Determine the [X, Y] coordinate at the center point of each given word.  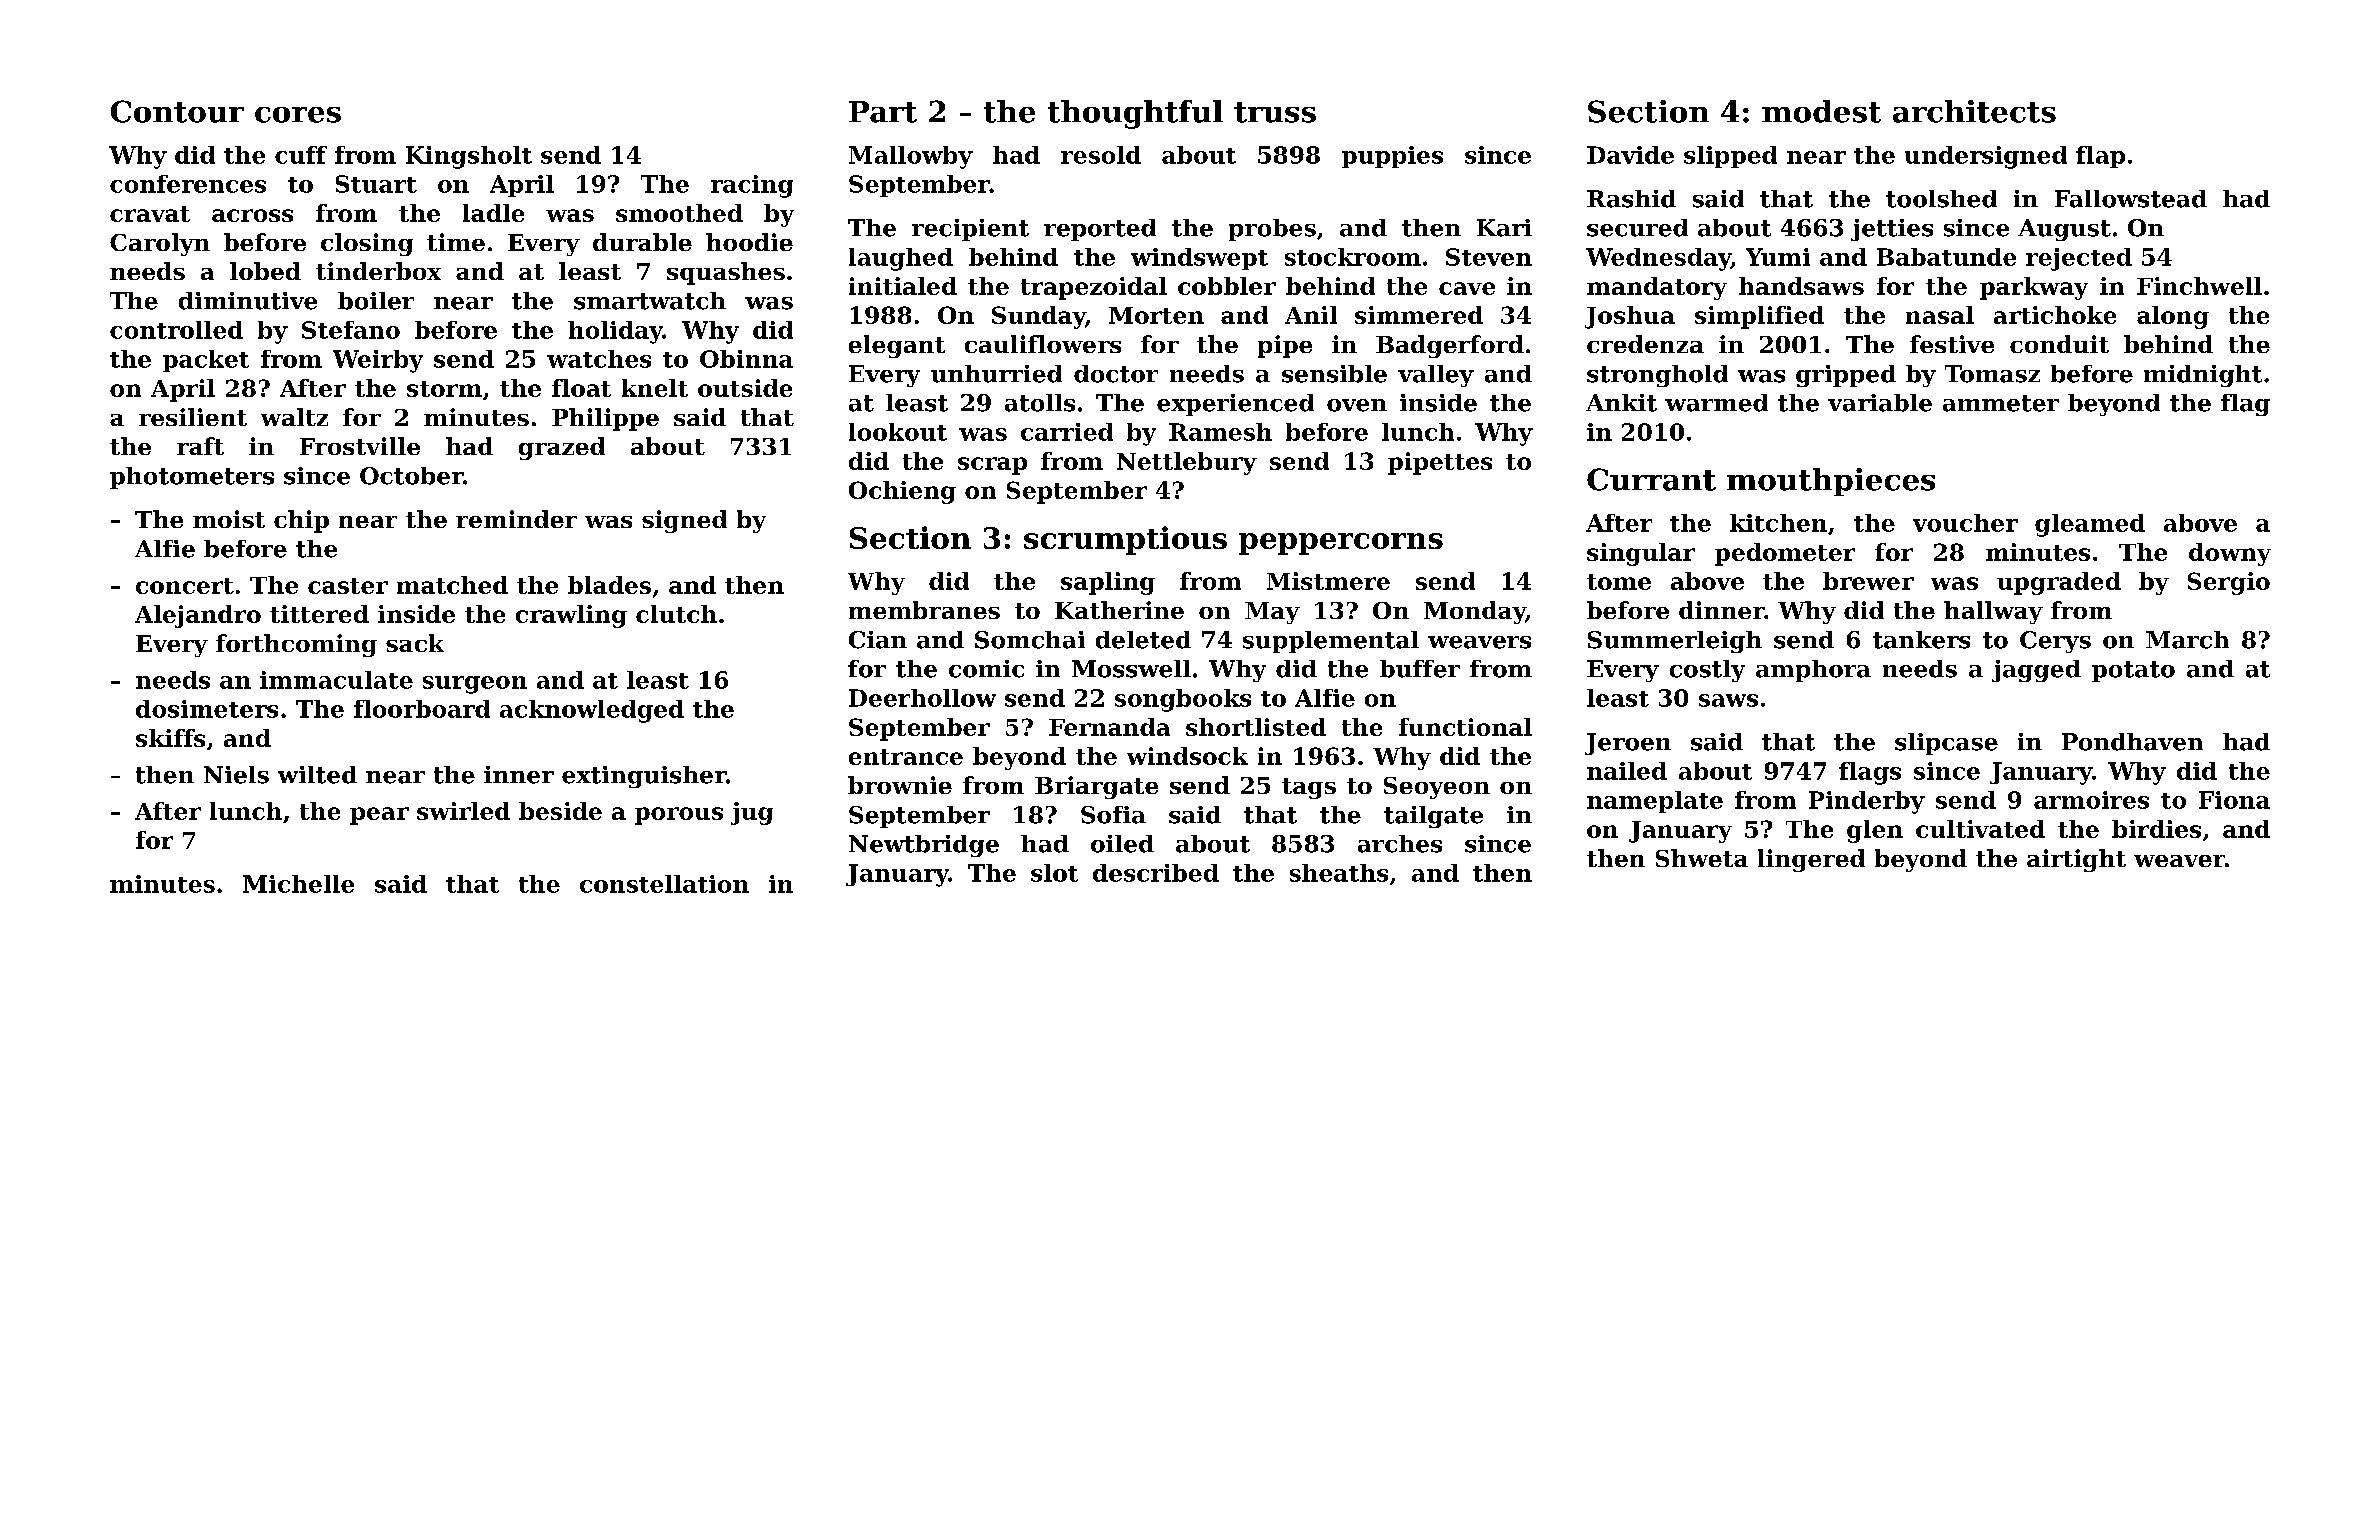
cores [298, 115]
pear [379, 816]
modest [1821, 111]
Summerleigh [1675, 642]
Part [883, 112]
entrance [906, 757]
